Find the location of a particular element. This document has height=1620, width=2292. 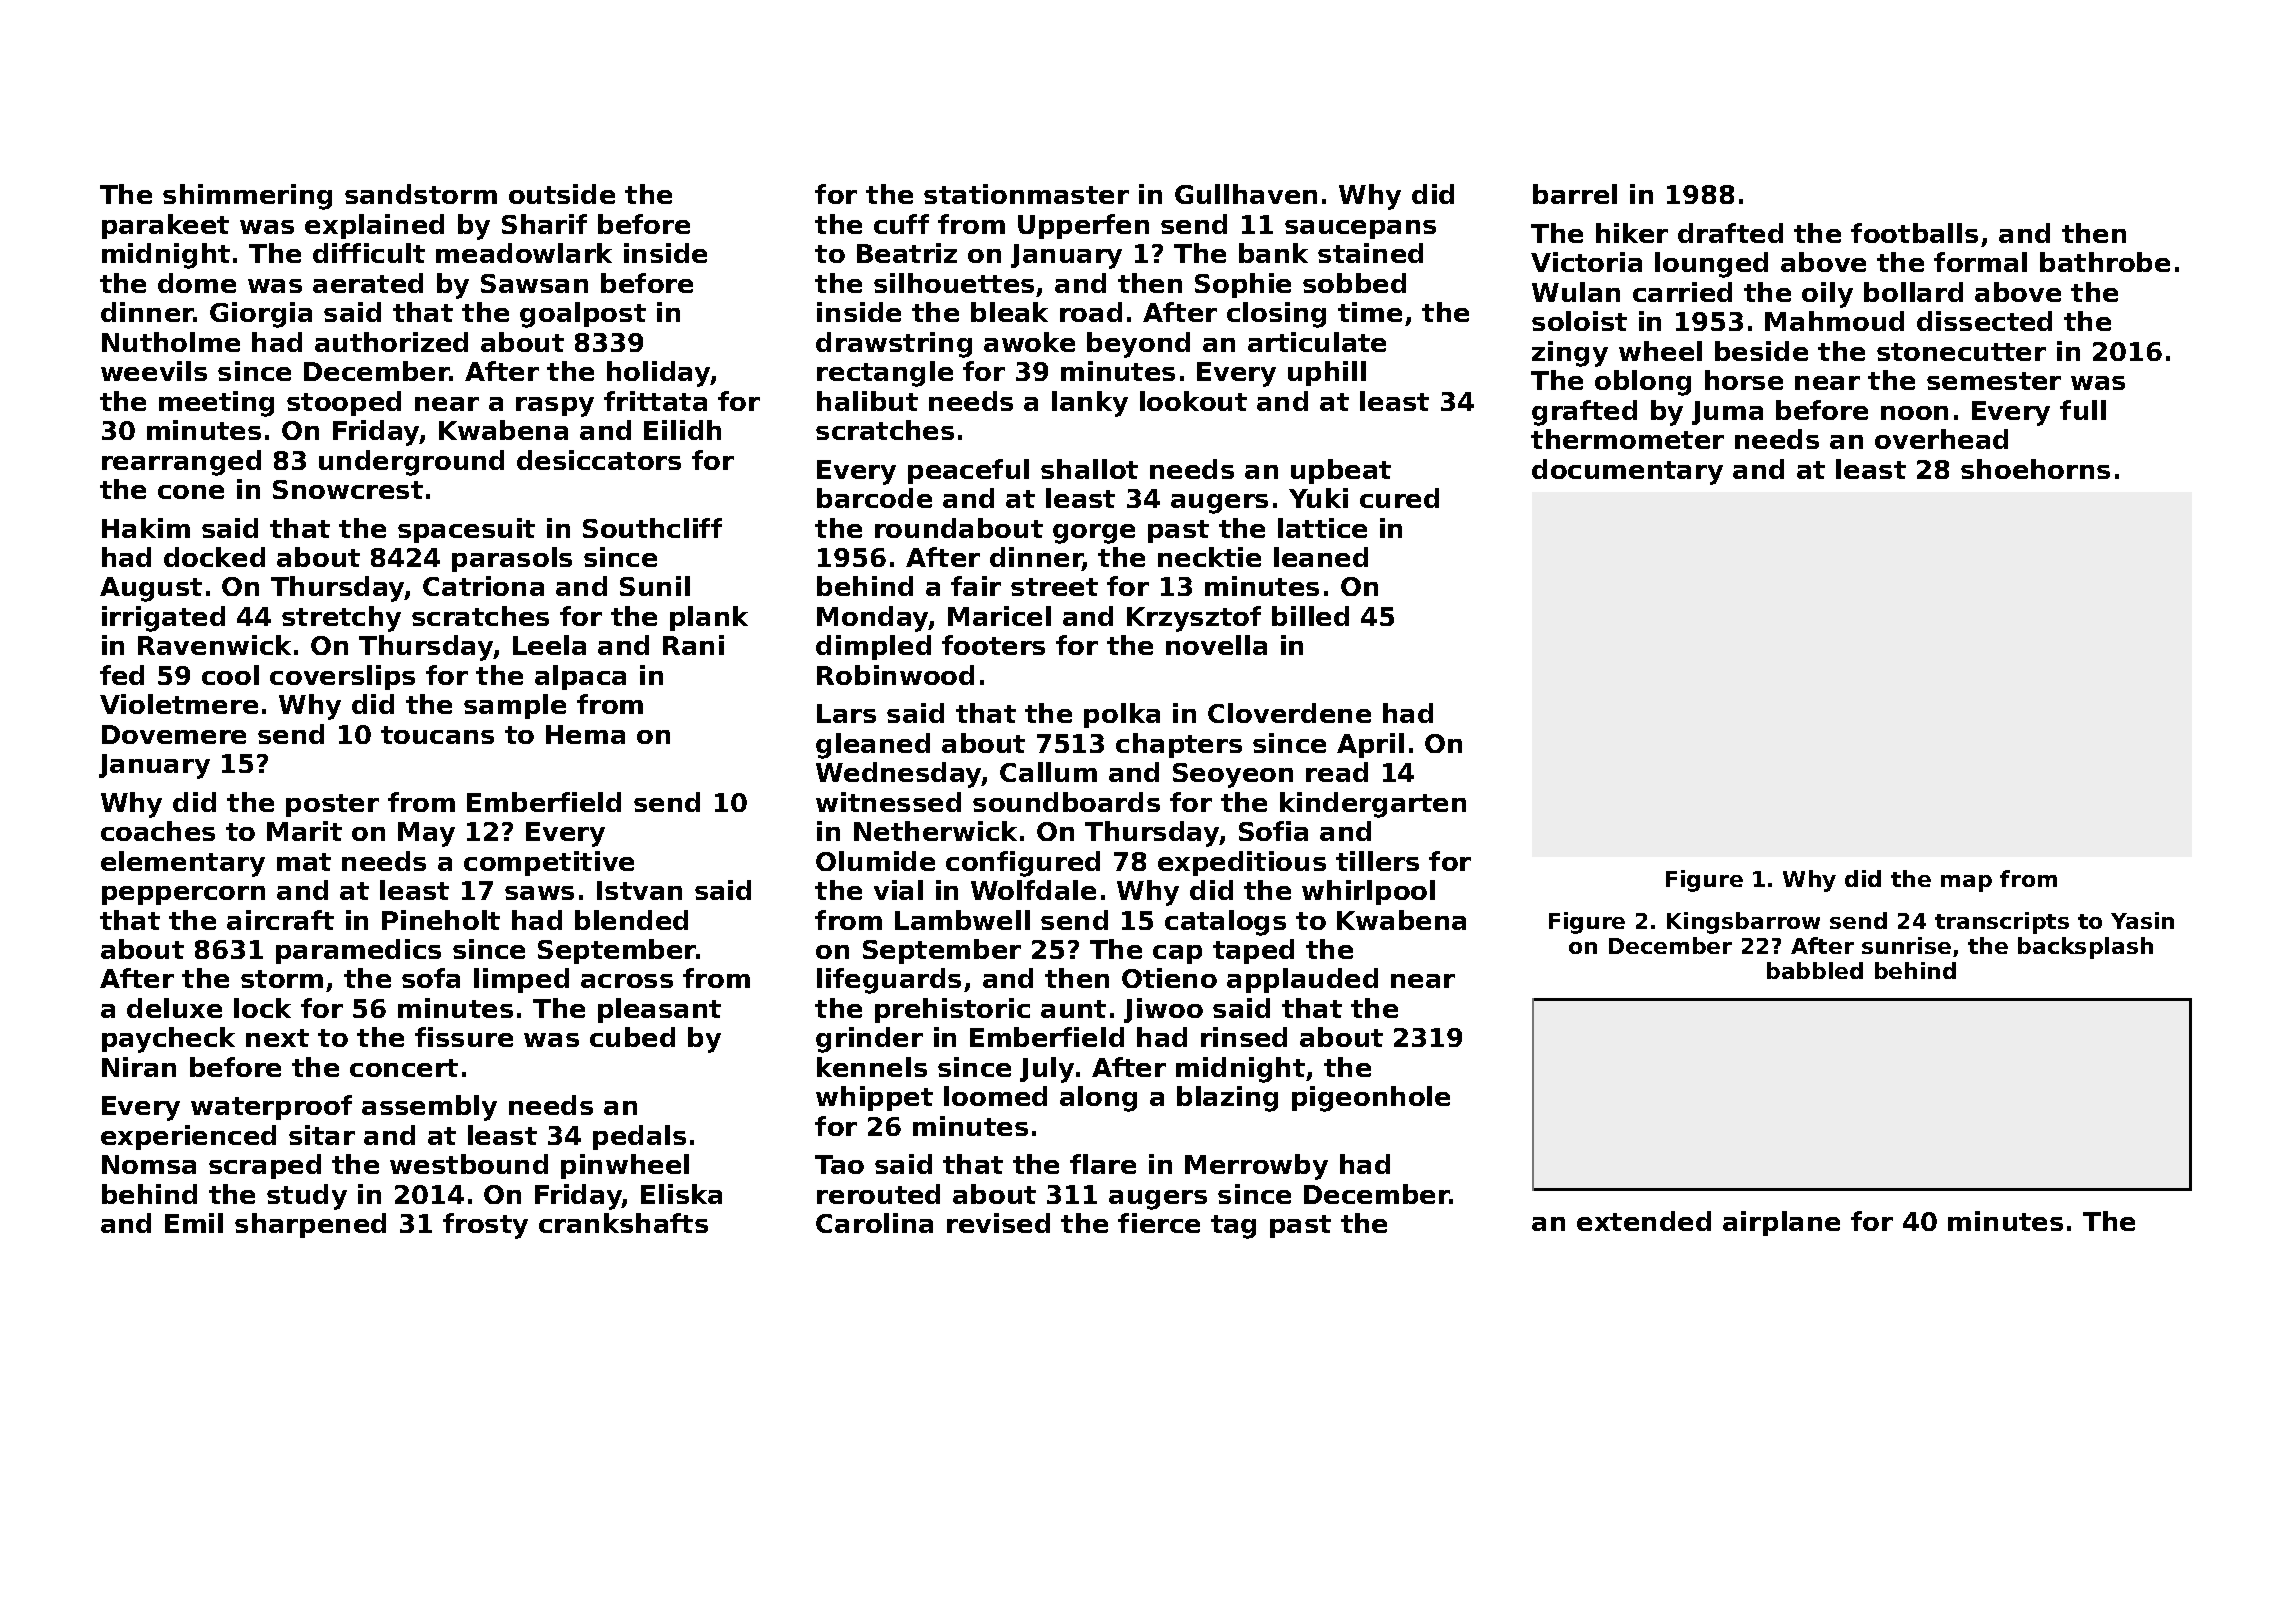

billed is located at coordinates (1310, 616).
